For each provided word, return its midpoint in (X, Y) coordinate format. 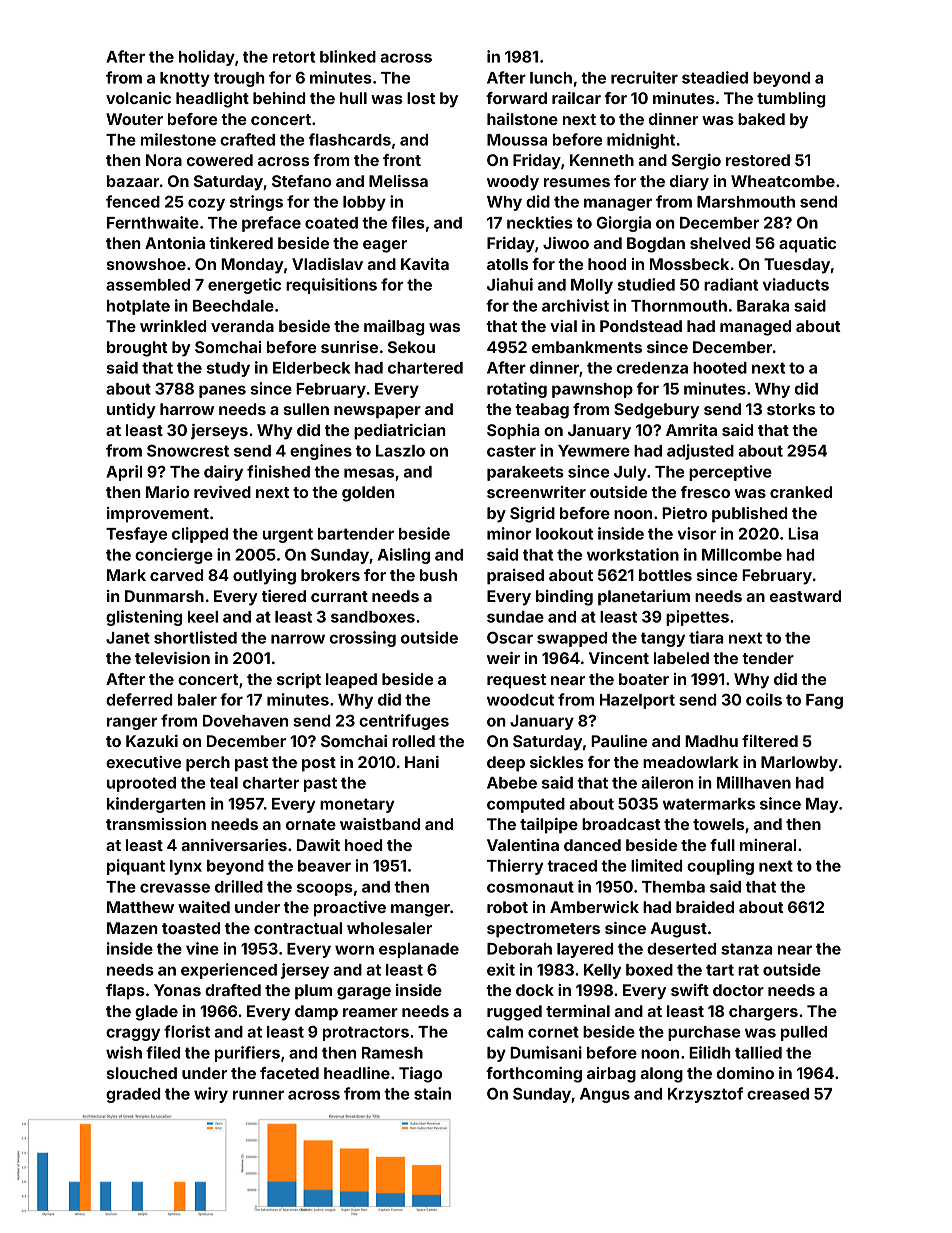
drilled (239, 886)
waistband (380, 824)
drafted (233, 990)
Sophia (513, 432)
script (299, 681)
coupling (720, 867)
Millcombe (742, 554)
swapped (572, 639)
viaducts (796, 284)
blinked (348, 56)
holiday (207, 58)
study (228, 369)
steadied (715, 77)
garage (364, 993)
